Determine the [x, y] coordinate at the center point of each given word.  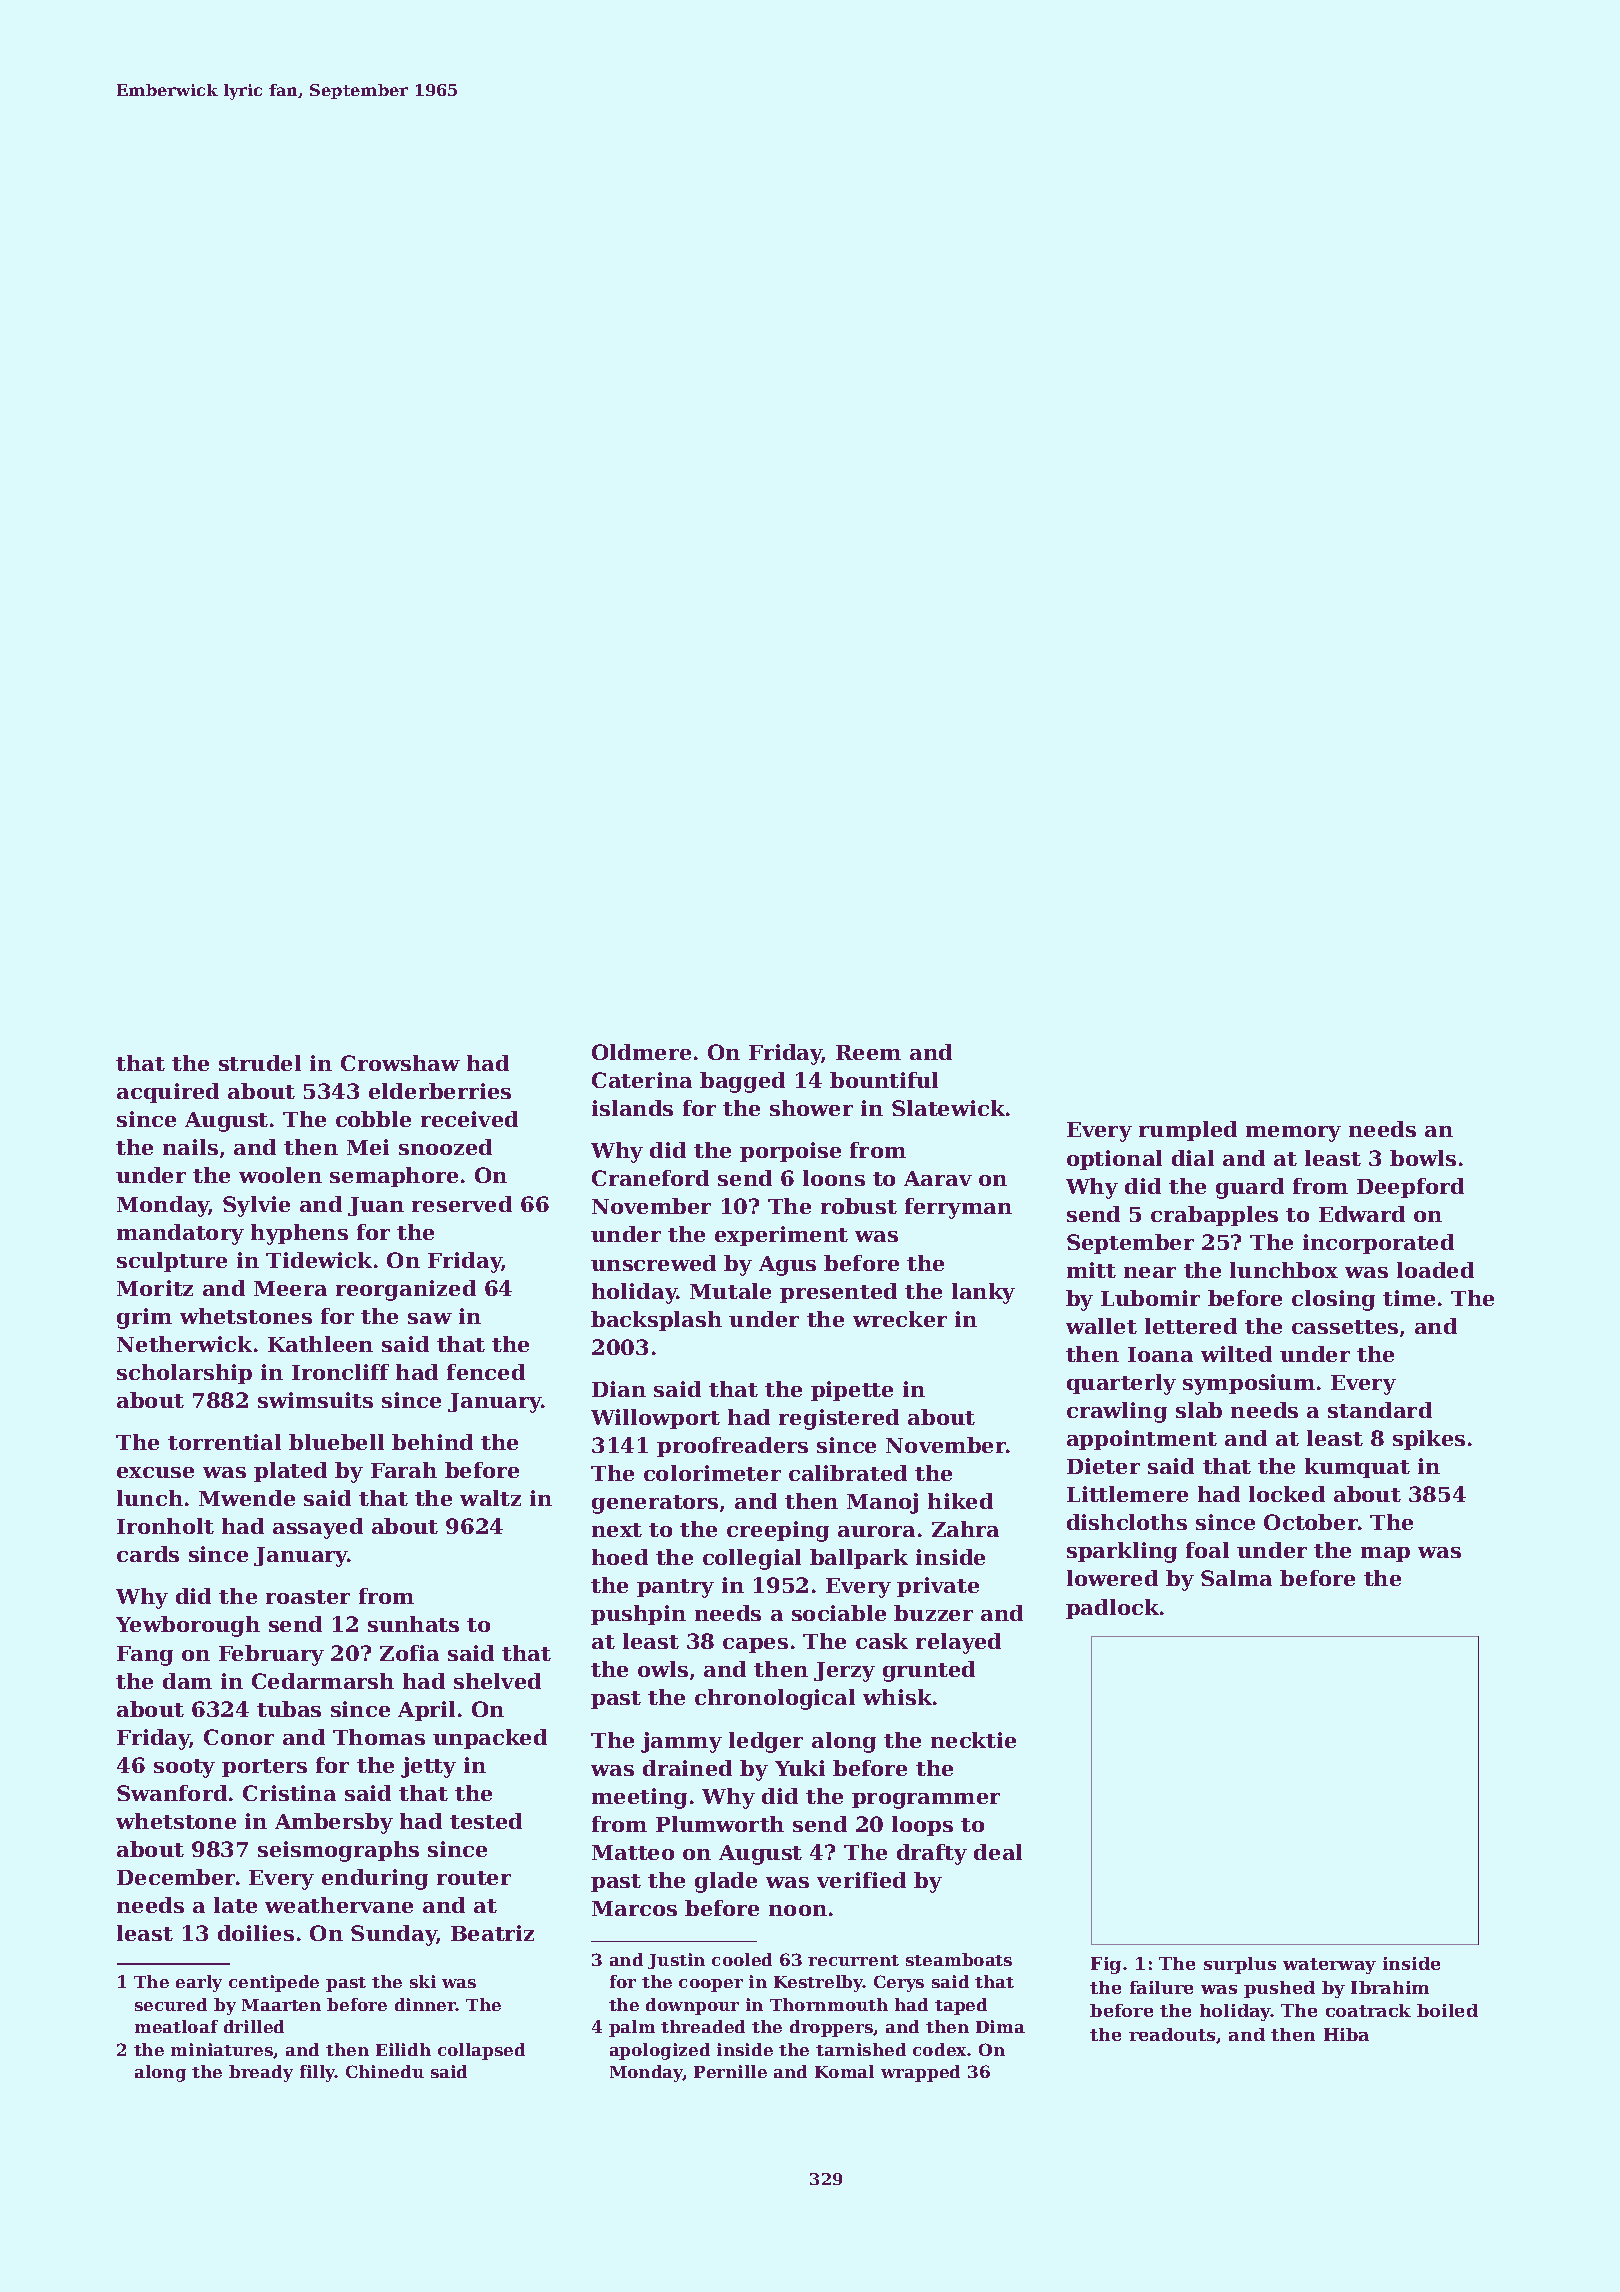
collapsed [481, 2051]
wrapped [920, 2073]
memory [1293, 1134]
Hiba [1346, 2034]
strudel [260, 1063]
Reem [868, 1052]
